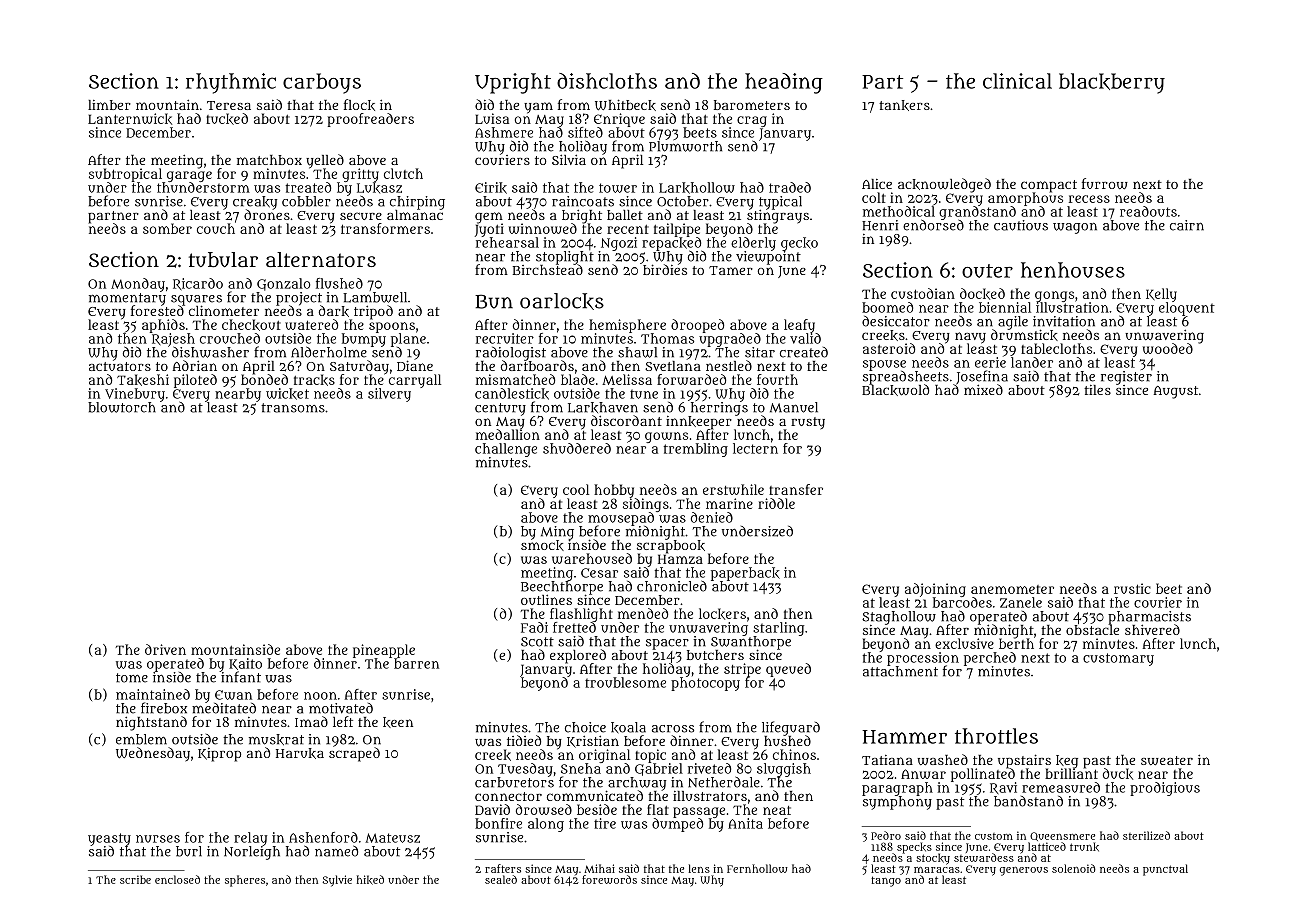 The height and width of the page is (924, 1308). What do you see at coordinates (722, 614) in the page?
I see `lockers` at bounding box center [722, 614].
